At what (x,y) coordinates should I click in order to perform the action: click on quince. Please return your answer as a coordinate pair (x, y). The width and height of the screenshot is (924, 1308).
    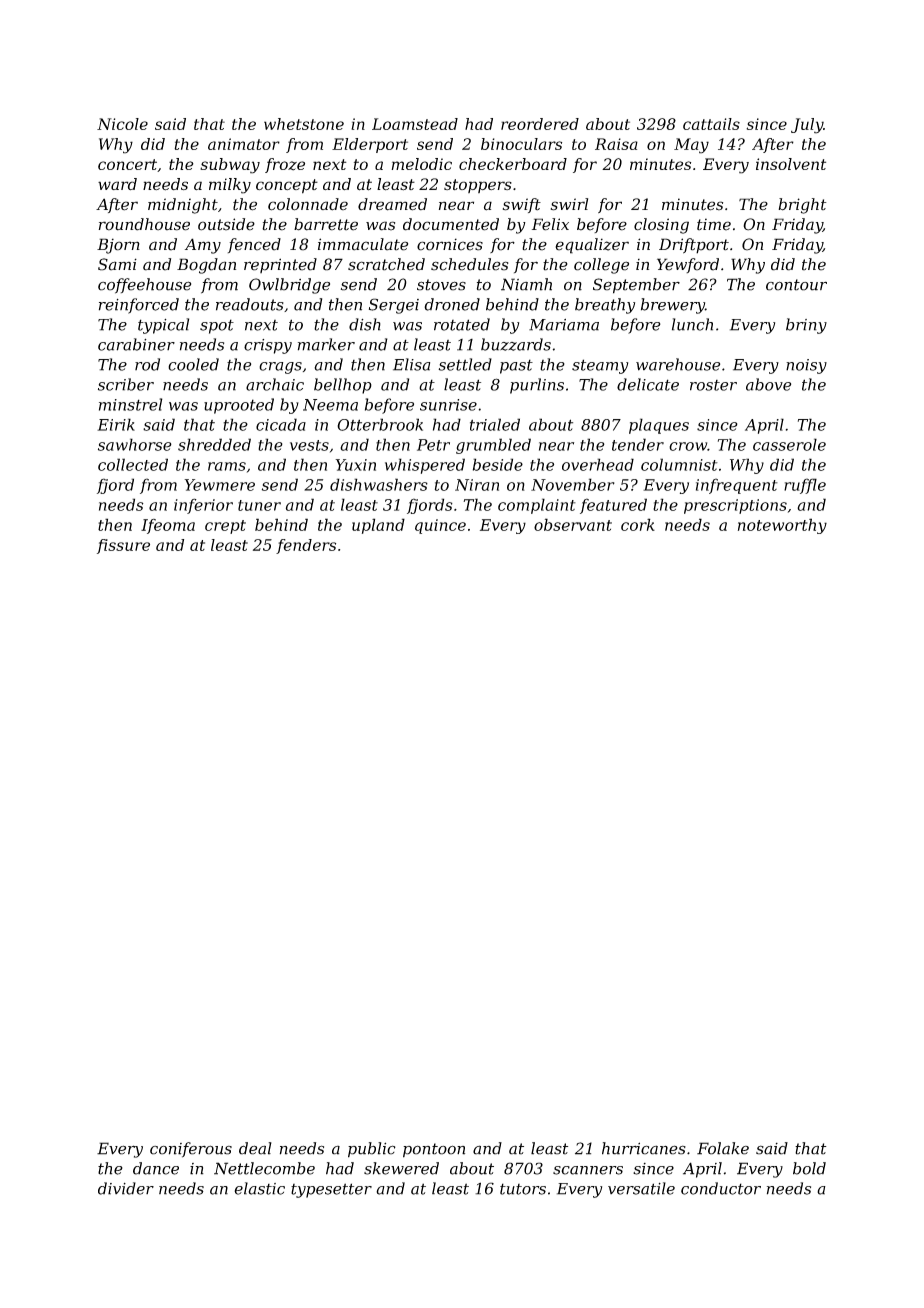
    Looking at the image, I should click on (440, 526).
